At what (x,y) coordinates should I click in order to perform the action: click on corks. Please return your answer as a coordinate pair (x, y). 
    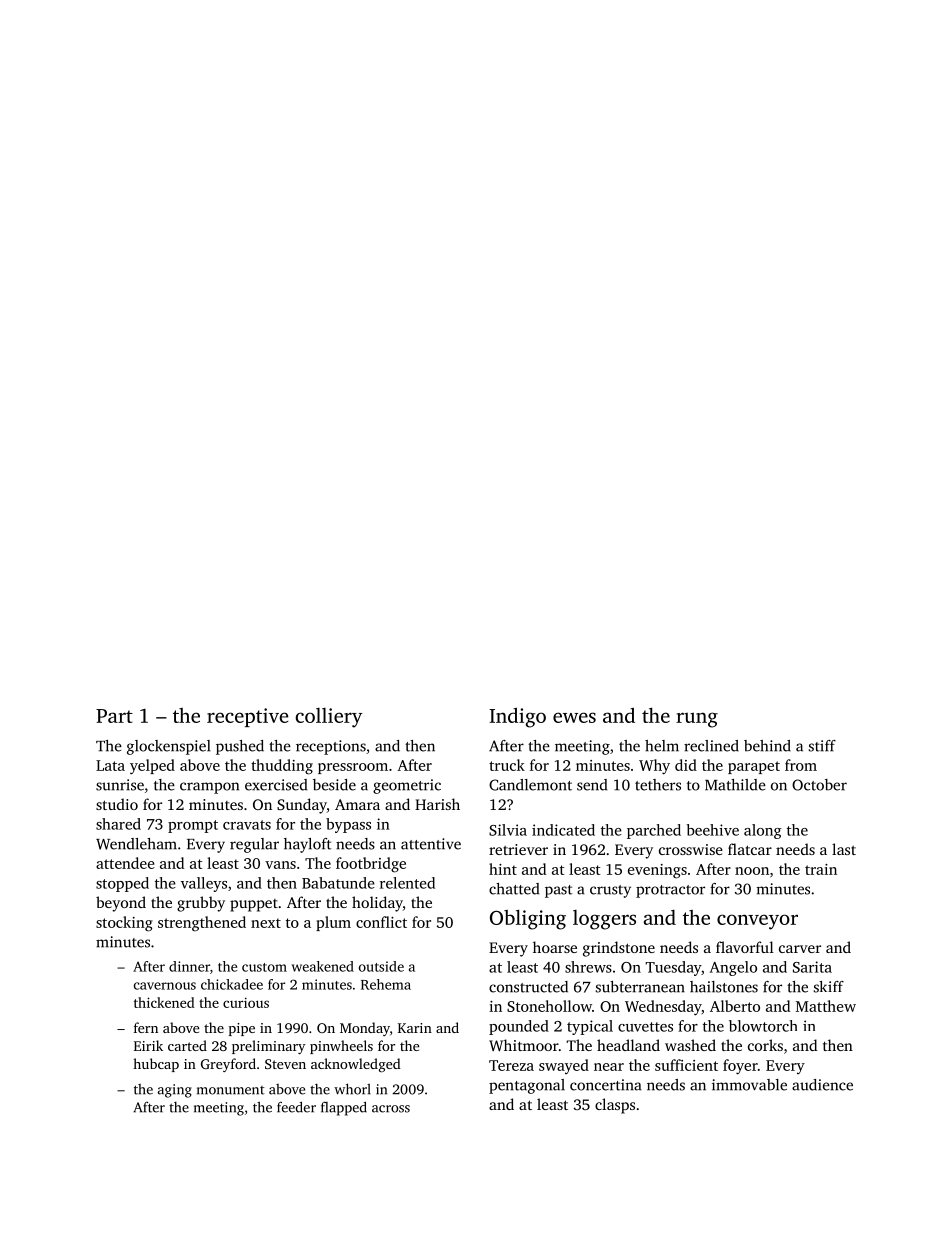
    Looking at the image, I should click on (765, 1045).
